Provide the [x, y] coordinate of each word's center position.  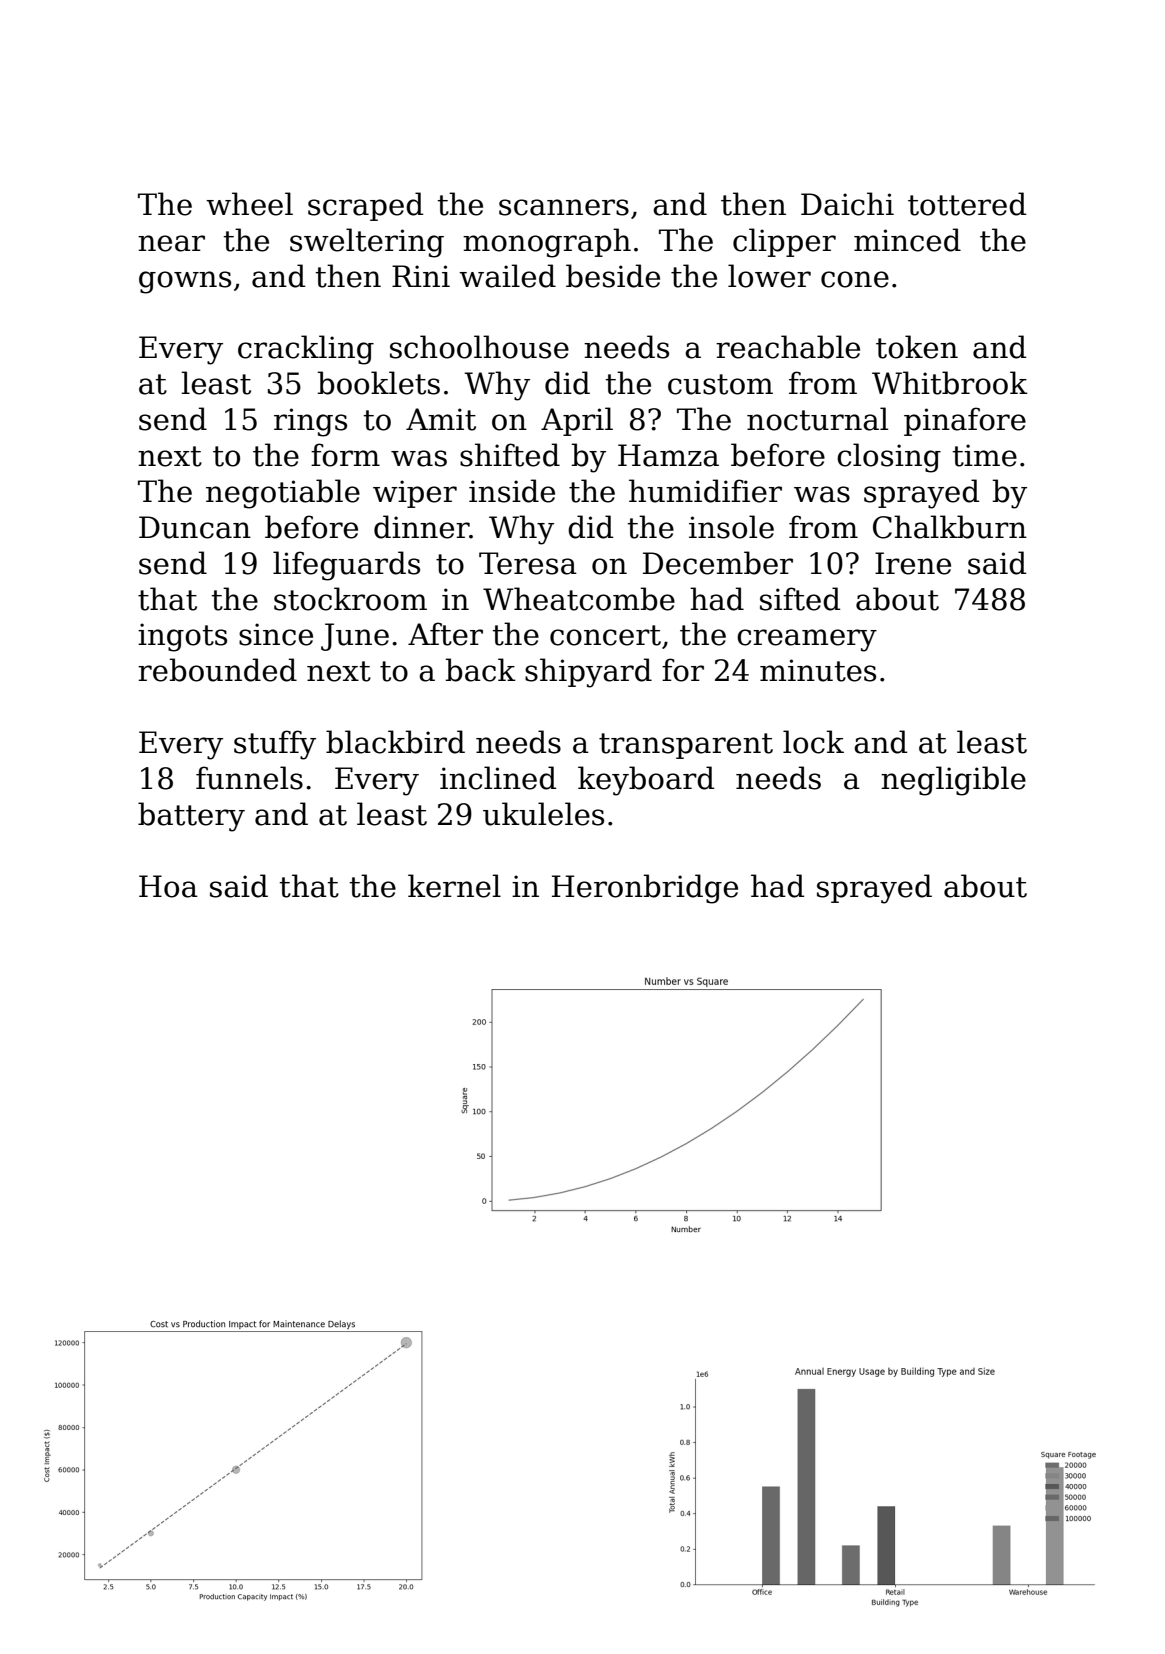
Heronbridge [645, 889]
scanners [564, 207]
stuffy [275, 745]
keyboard [646, 781]
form [345, 455]
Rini [421, 276]
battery [191, 817]
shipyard [588, 673]
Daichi [847, 204]
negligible [953, 781]
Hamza [668, 455]
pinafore [965, 421]
